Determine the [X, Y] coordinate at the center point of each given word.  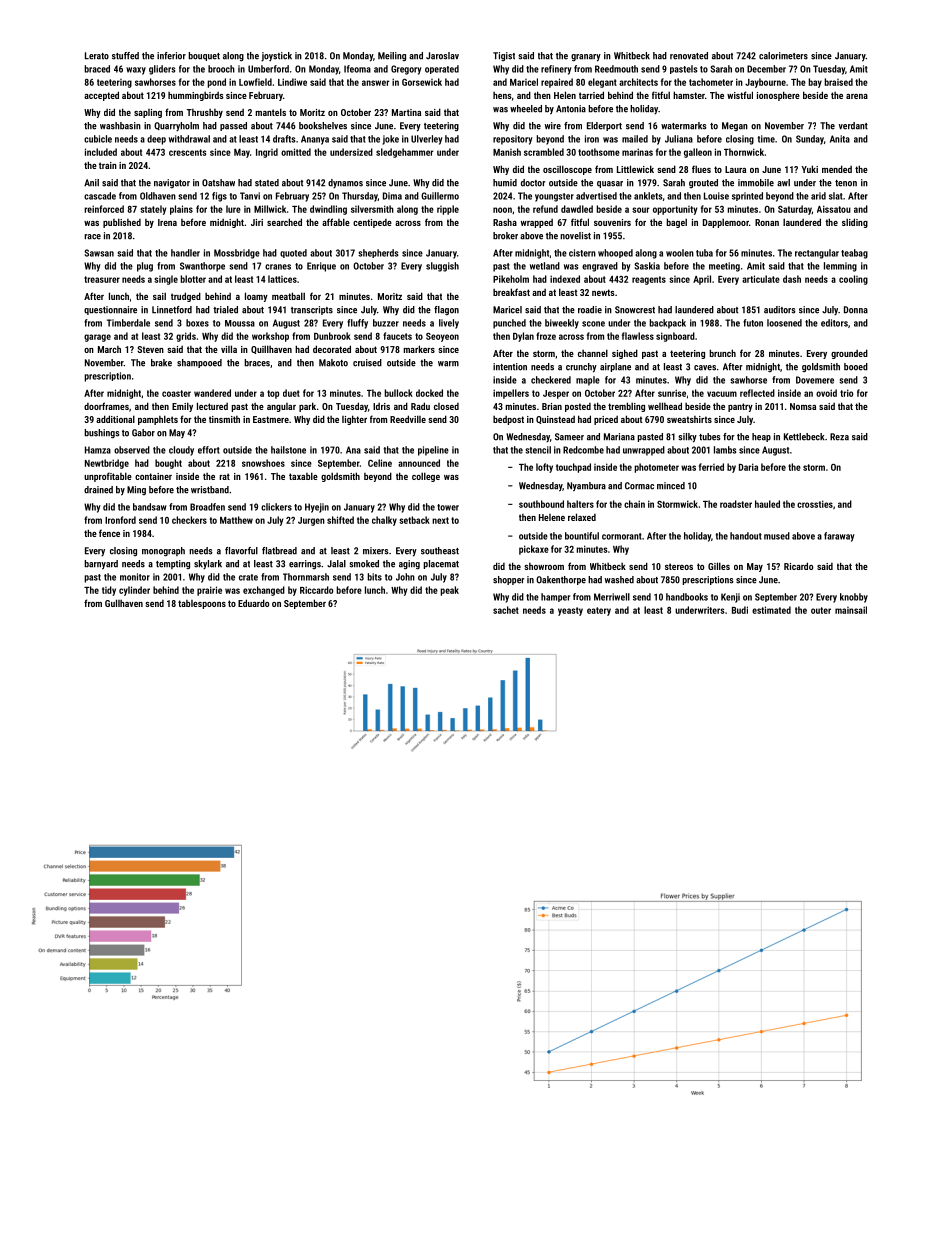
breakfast [511, 292]
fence [109, 533]
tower [448, 507]
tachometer [711, 82]
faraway [839, 537]
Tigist [504, 56]
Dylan [523, 337]
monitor [135, 577]
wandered [212, 393]
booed [856, 367]
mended [837, 169]
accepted [101, 96]
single [166, 280]
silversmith [372, 209]
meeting [724, 267]
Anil [91, 183]
